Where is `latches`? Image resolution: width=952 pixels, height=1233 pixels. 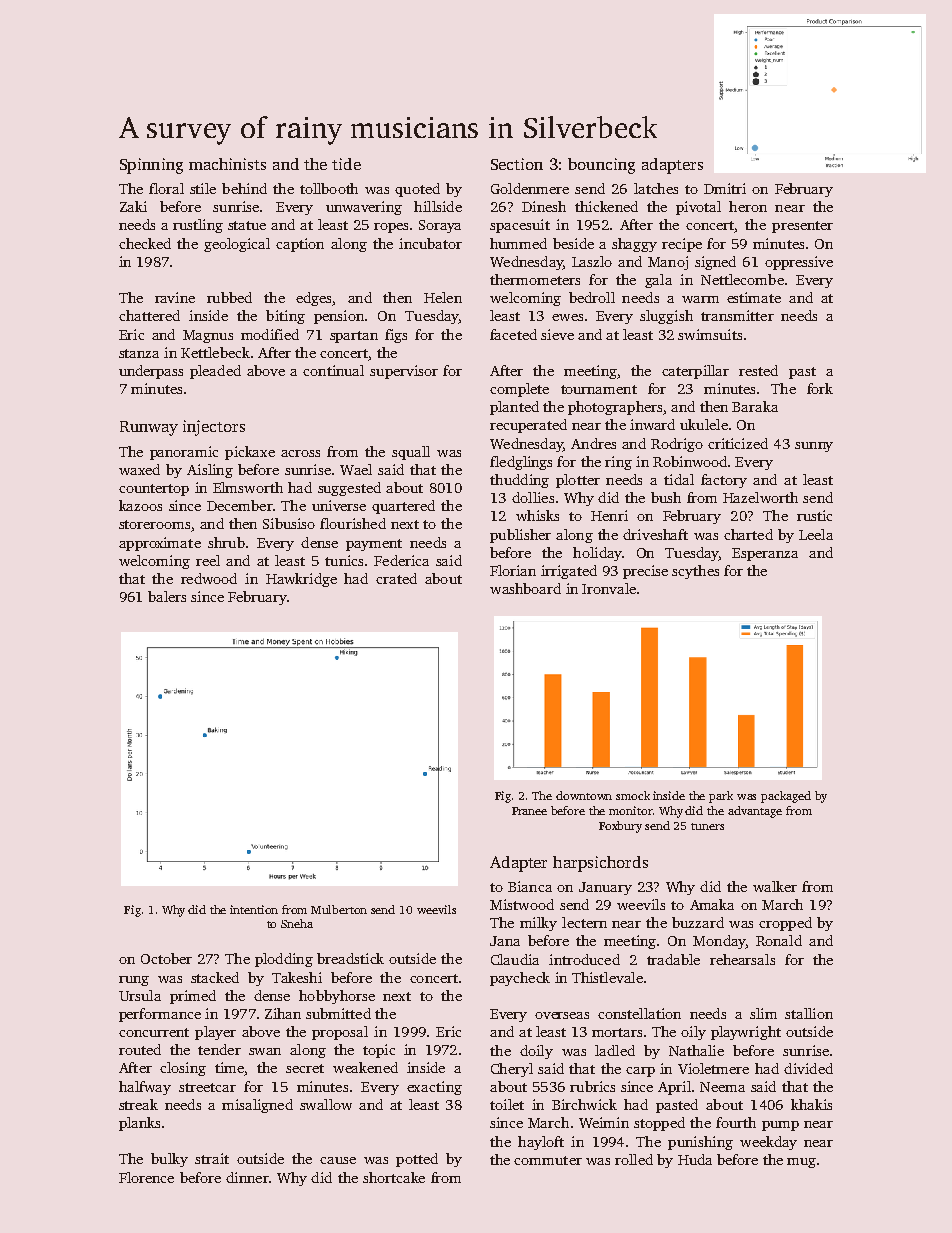
latches is located at coordinates (656, 188).
